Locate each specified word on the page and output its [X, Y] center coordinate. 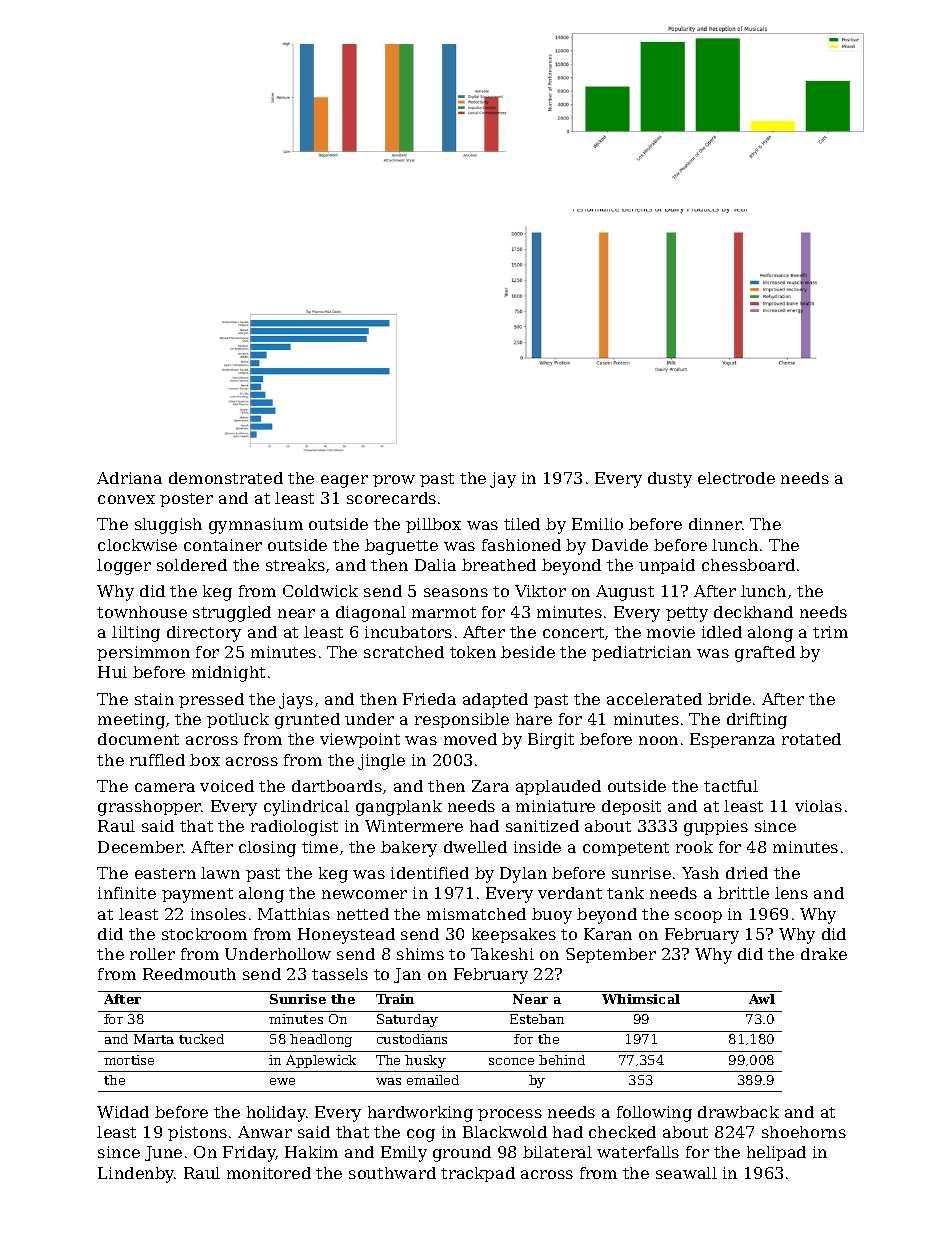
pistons [197, 1133]
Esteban [537, 1019]
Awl [762, 999]
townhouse [142, 612]
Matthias [294, 914]
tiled [522, 524]
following [654, 1114]
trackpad [478, 1174]
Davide [620, 545]
